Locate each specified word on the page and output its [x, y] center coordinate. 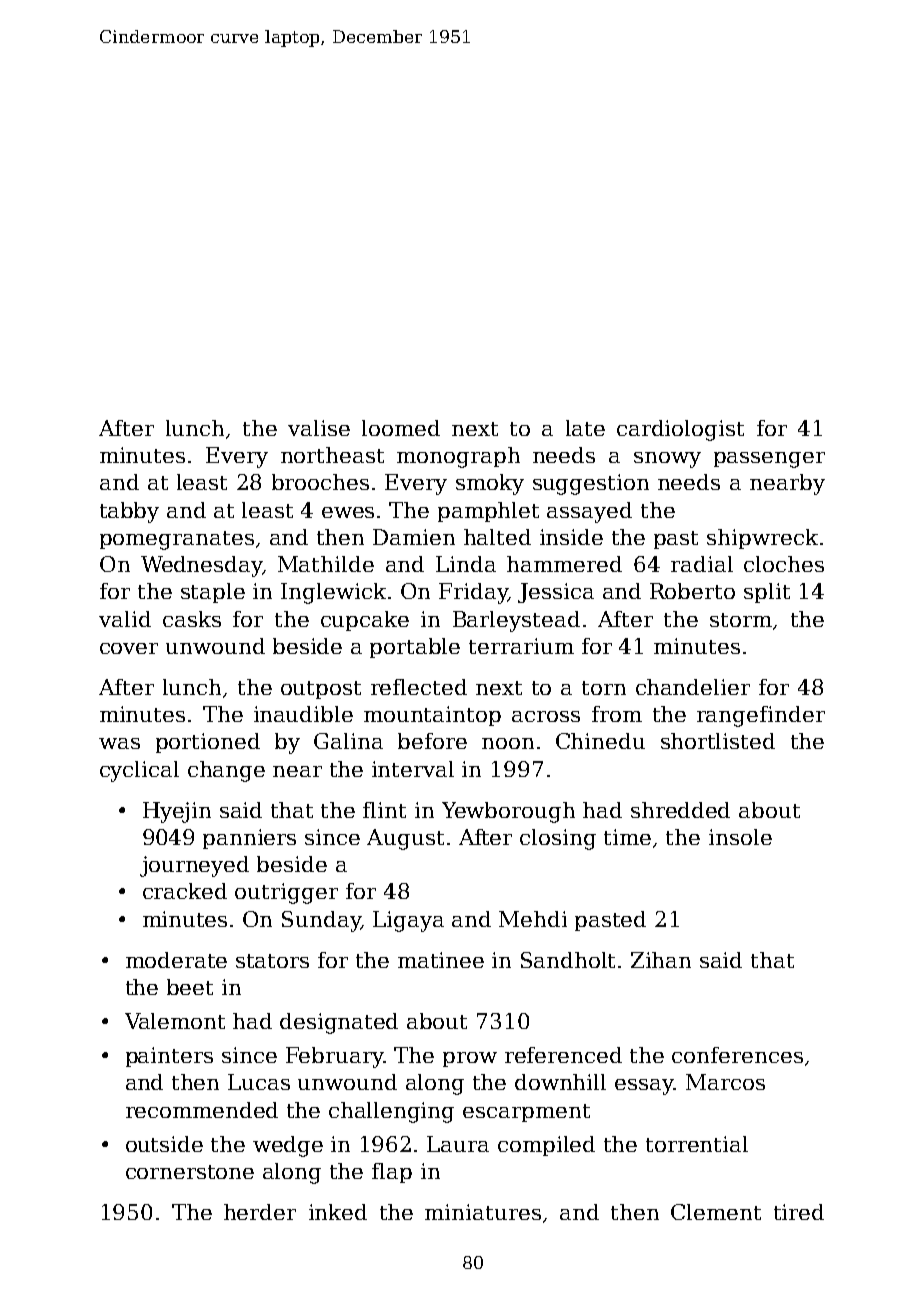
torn [604, 688]
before [432, 741]
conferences [737, 1055]
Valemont [175, 1021]
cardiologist [680, 430]
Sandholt [568, 960]
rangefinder [761, 716]
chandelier [693, 687]
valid [125, 619]
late [585, 428]
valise [319, 428]
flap [392, 1173]
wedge [288, 1146]
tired [799, 1212]
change [226, 771]
